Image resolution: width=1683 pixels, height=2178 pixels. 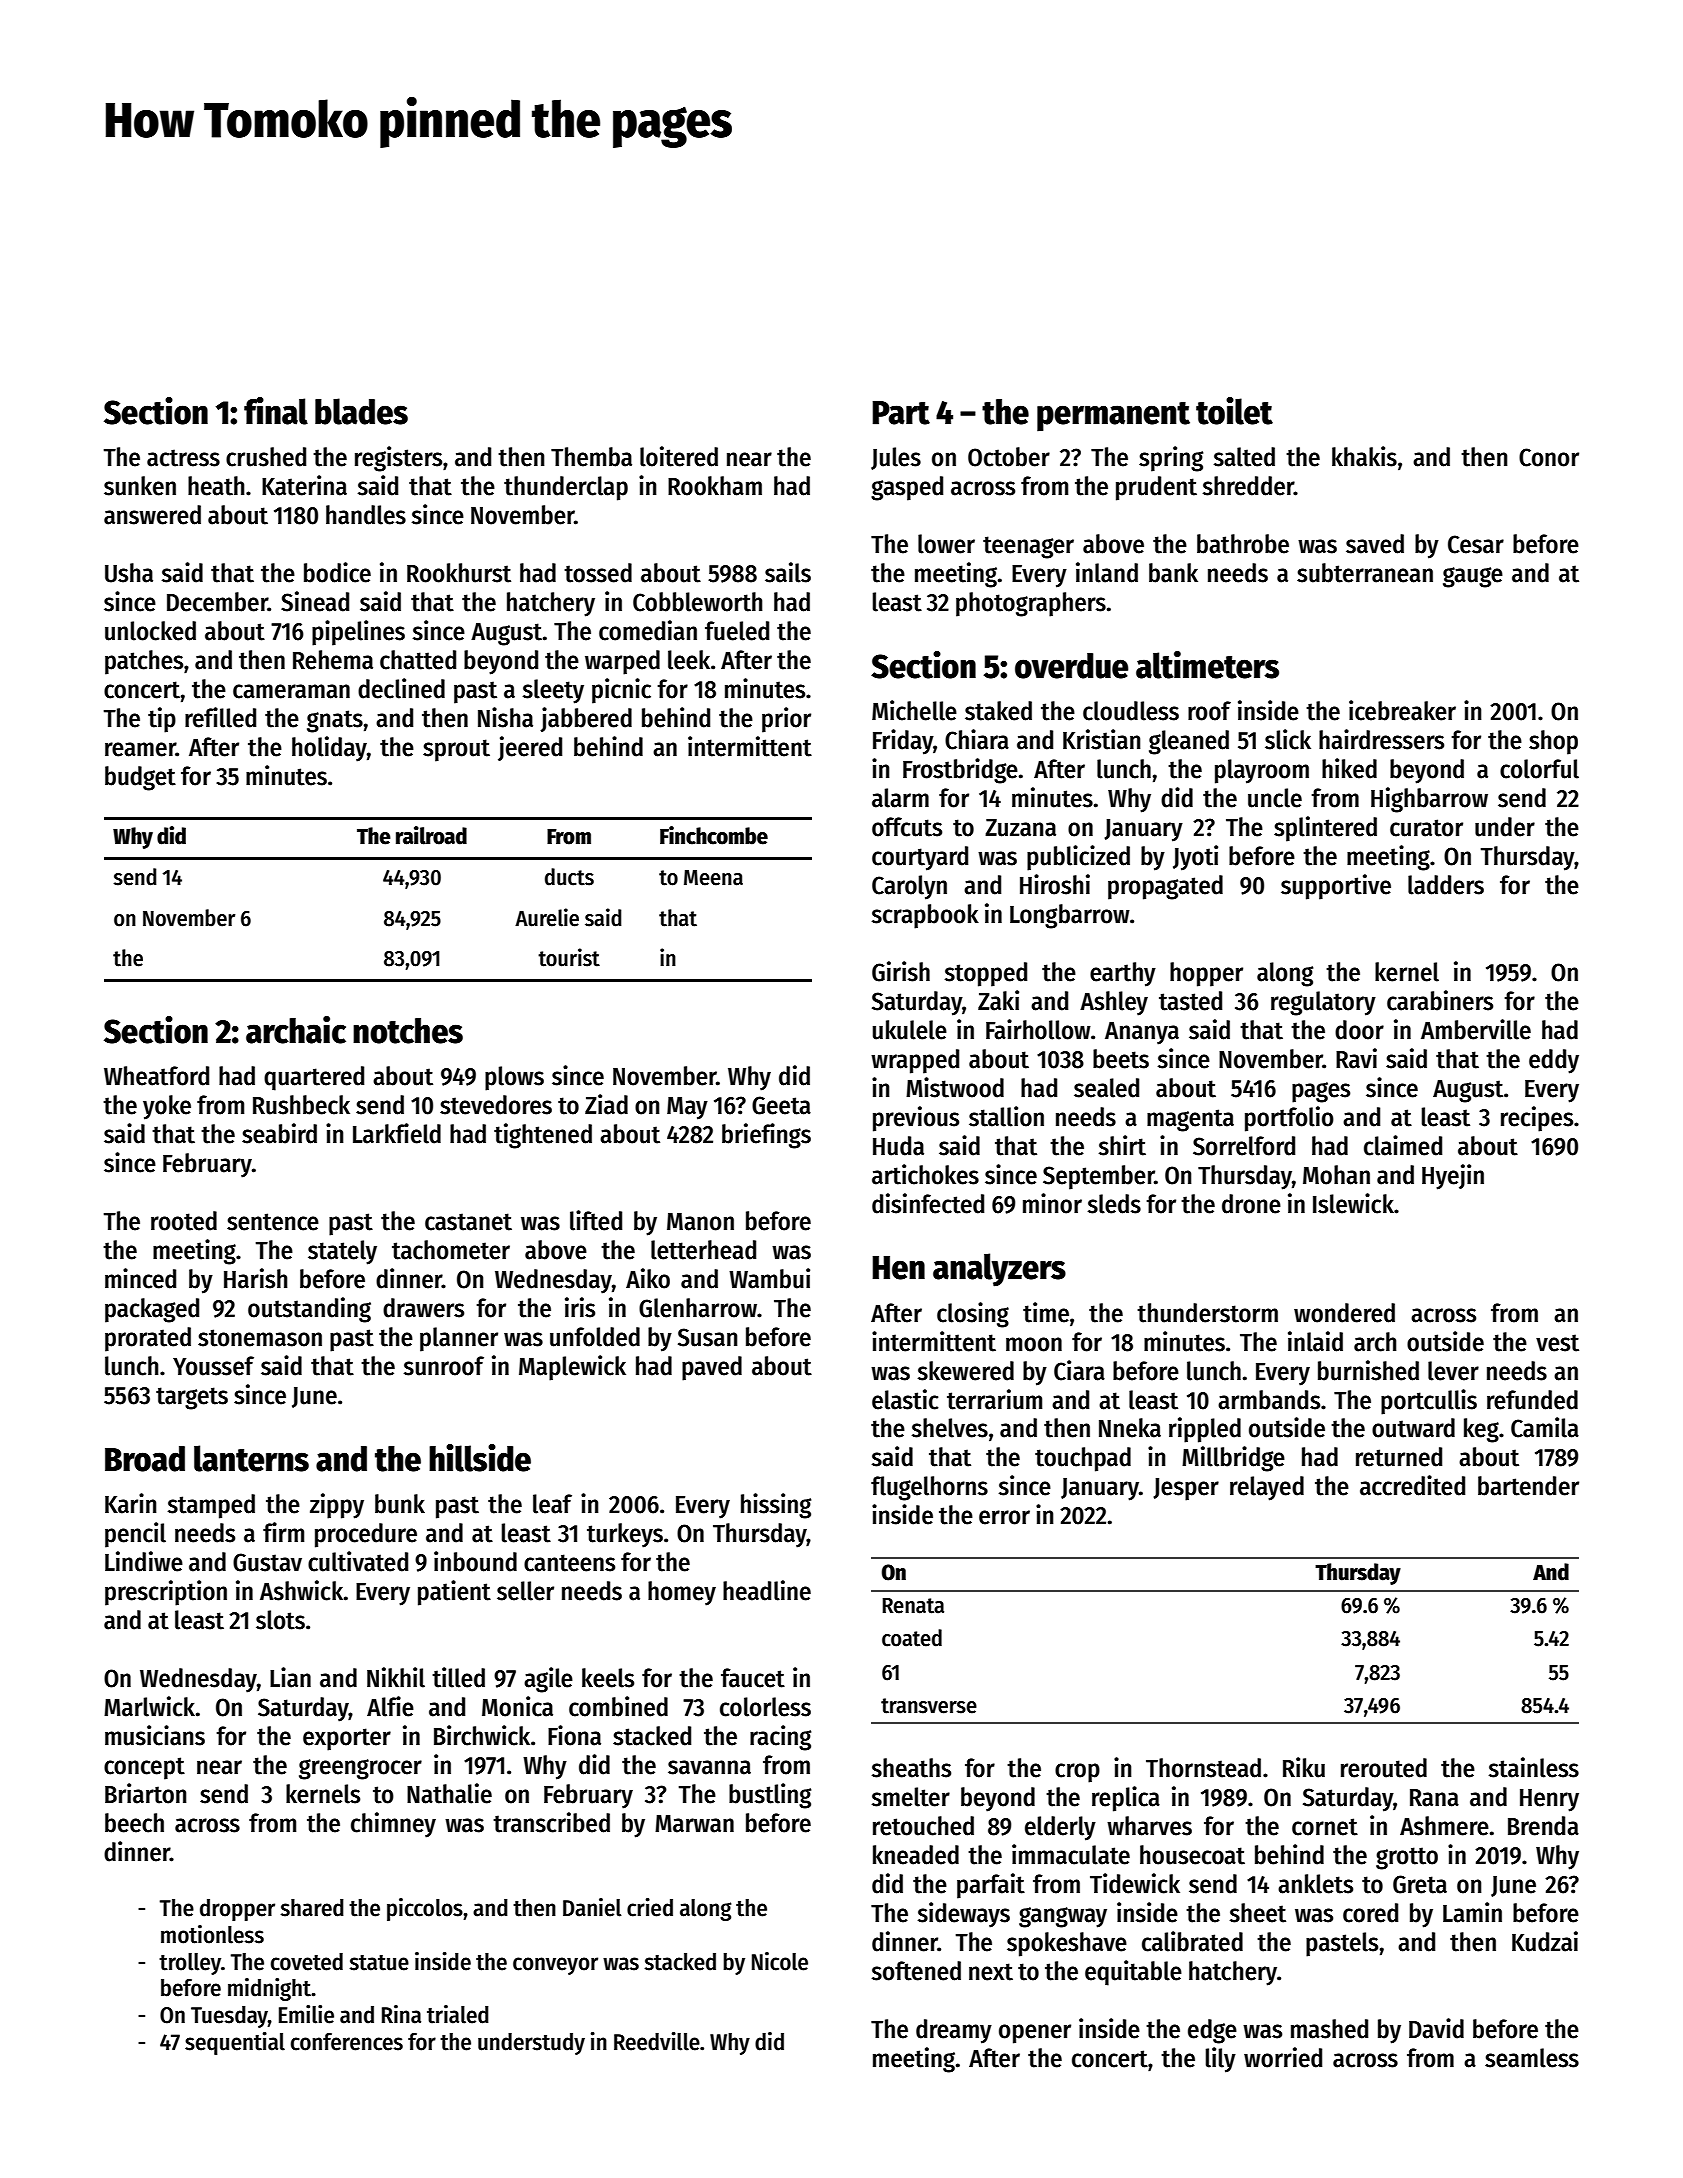 What do you see at coordinates (1356, 1058) in the document?
I see `Ravi` at bounding box center [1356, 1058].
